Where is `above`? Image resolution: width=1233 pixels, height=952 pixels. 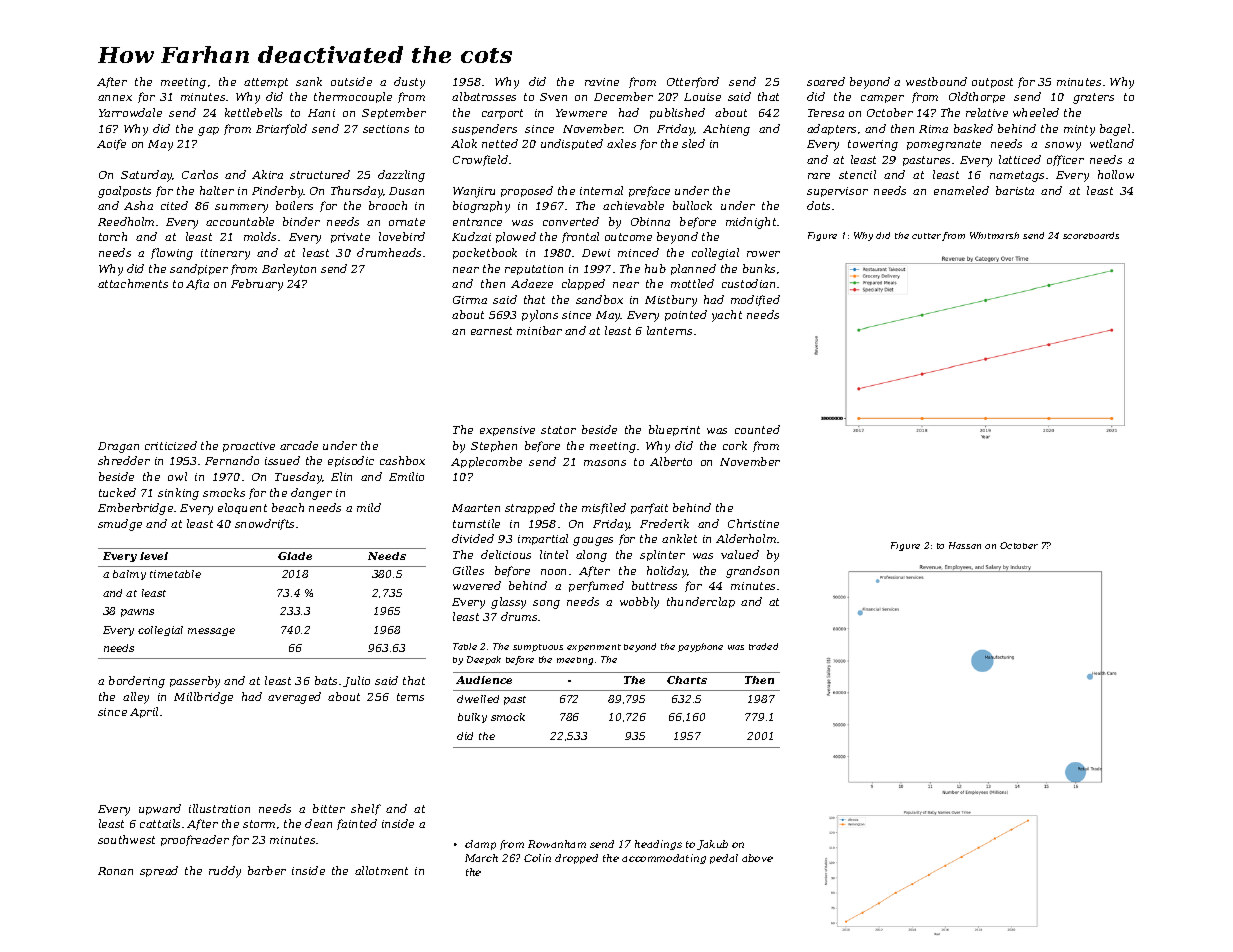 above is located at coordinates (757, 858).
